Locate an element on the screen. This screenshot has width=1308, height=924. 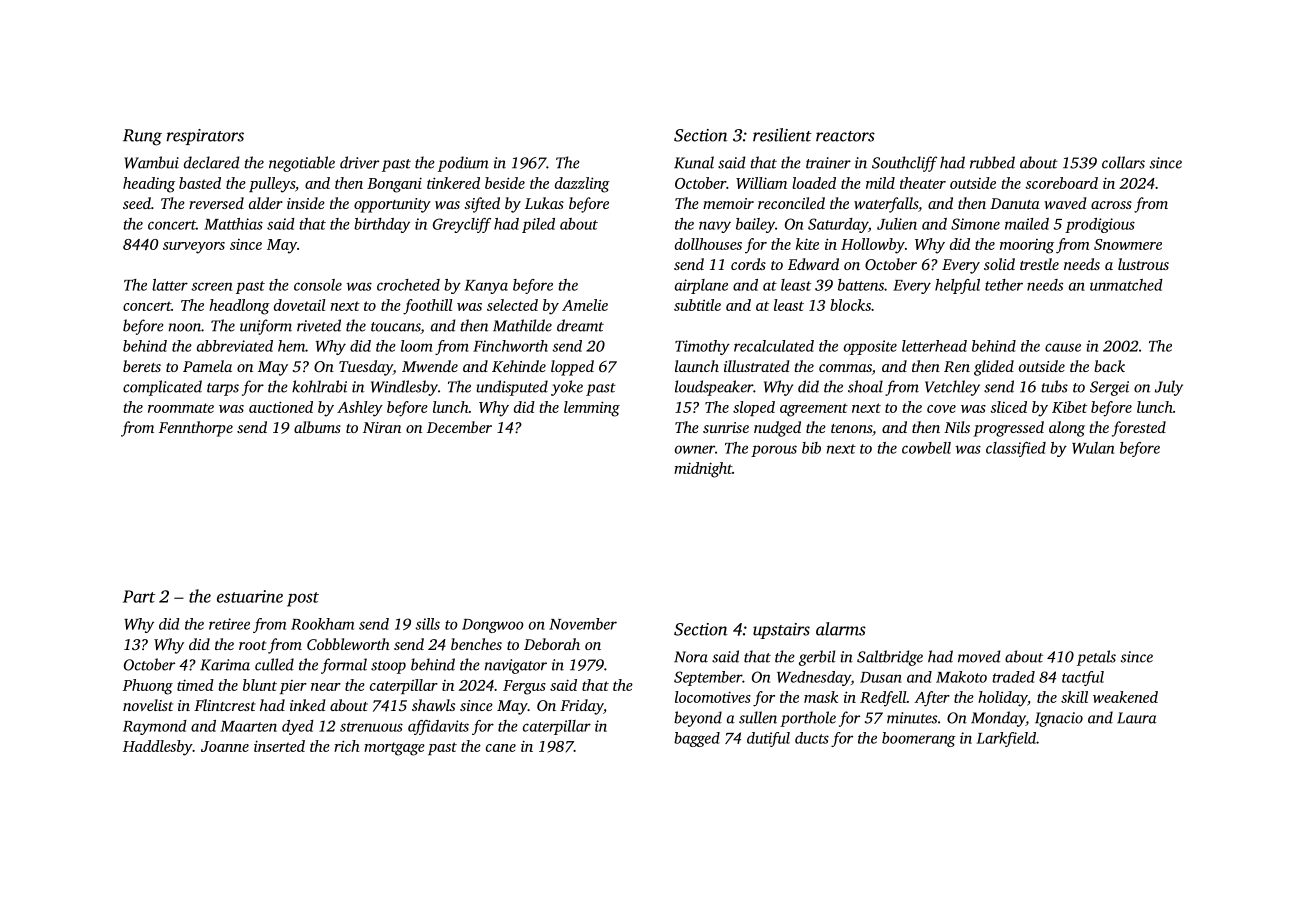
tether is located at coordinates (1004, 285).
